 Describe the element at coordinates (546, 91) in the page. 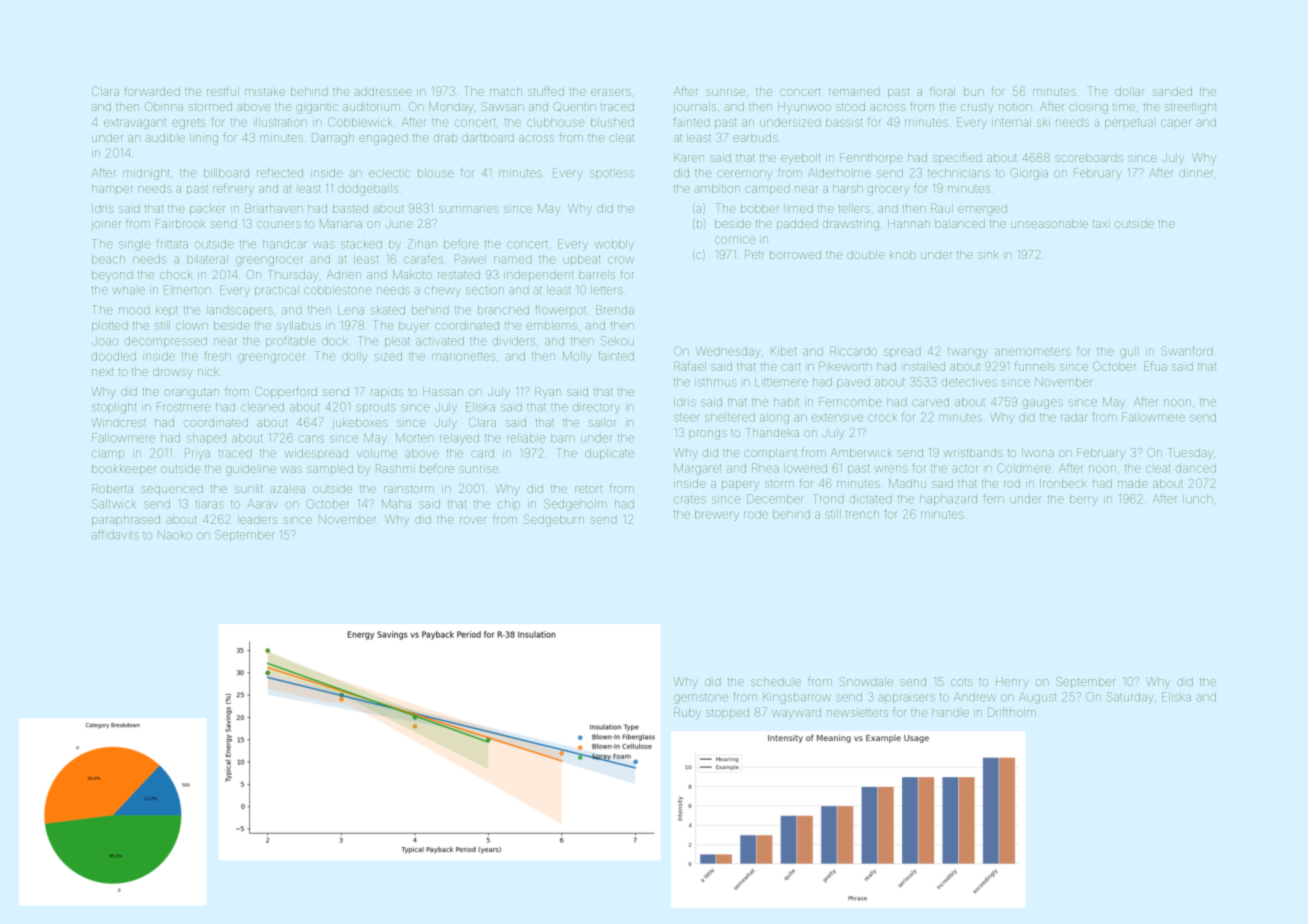

I see `stuffed` at that location.
